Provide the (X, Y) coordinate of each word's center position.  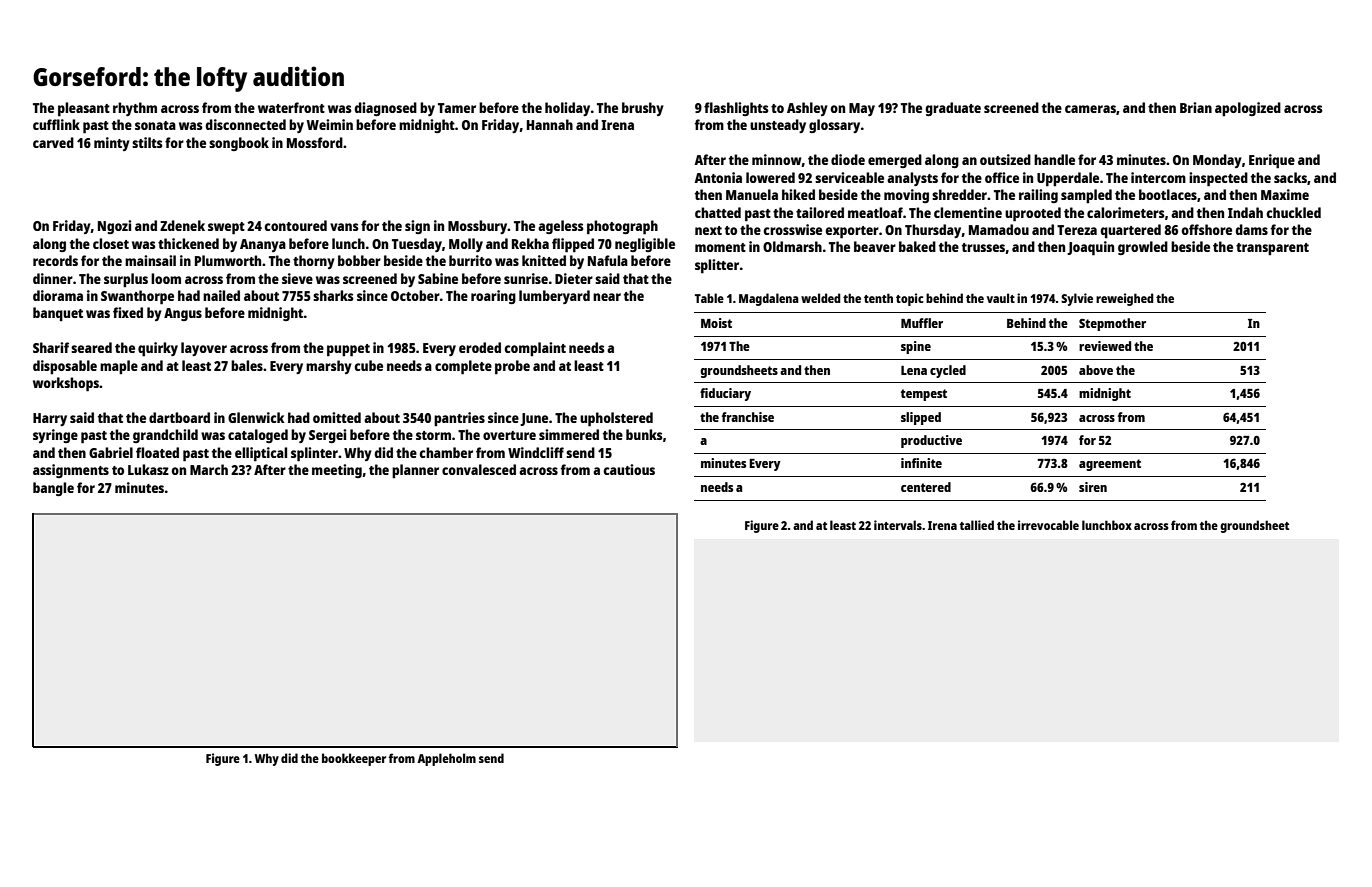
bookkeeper (354, 759)
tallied (976, 525)
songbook (239, 144)
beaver (875, 246)
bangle (53, 489)
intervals (898, 525)
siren (1093, 487)
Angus (183, 314)
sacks (1290, 177)
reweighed (1125, 299)
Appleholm (446, 759)
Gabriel (111, 452)
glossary (834, 126)
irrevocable (1048, 525)
